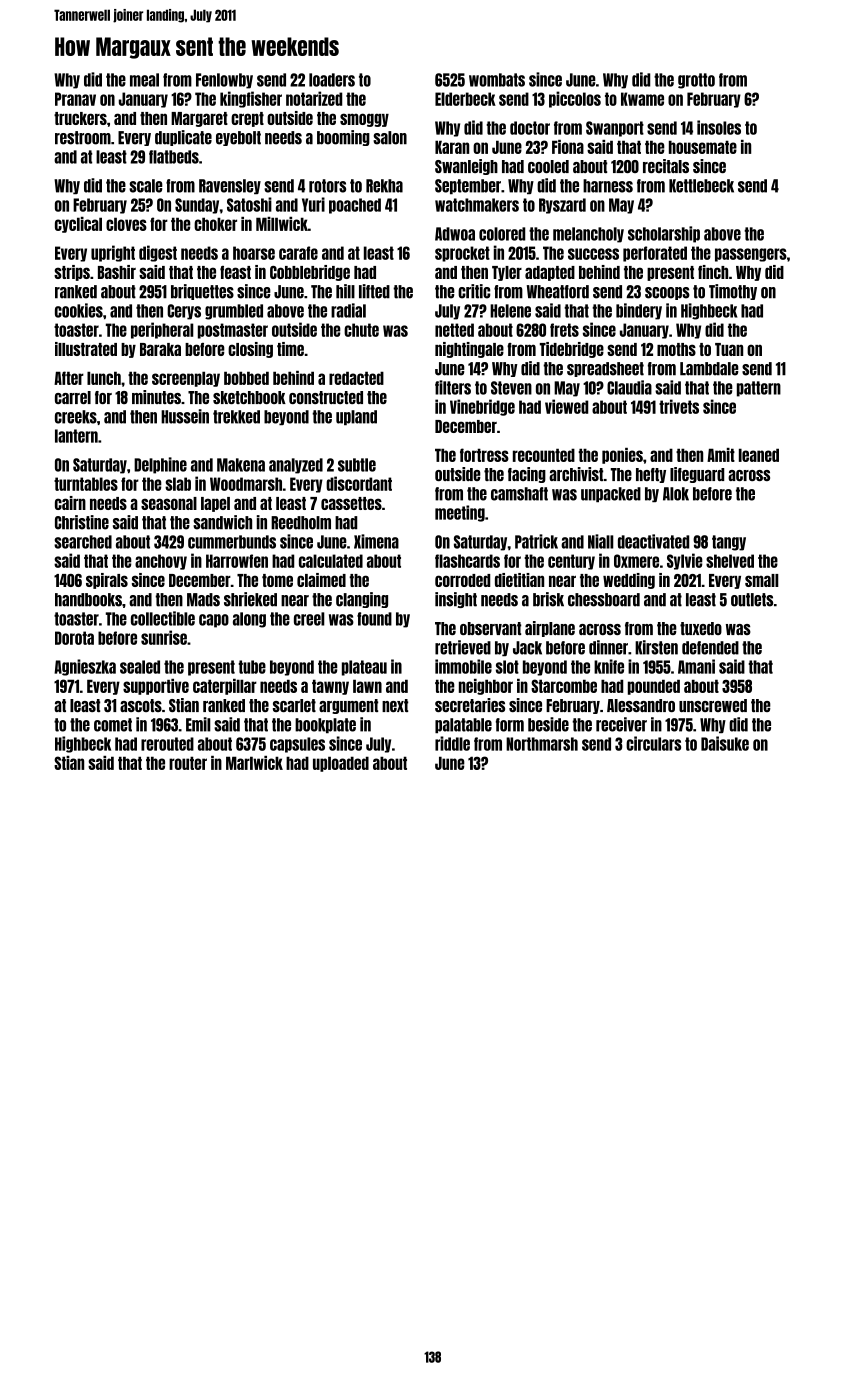 The image size is (849, 1400). Describe the element at coordinates (169, 503) in the page. I see `seasonal` at that location.
